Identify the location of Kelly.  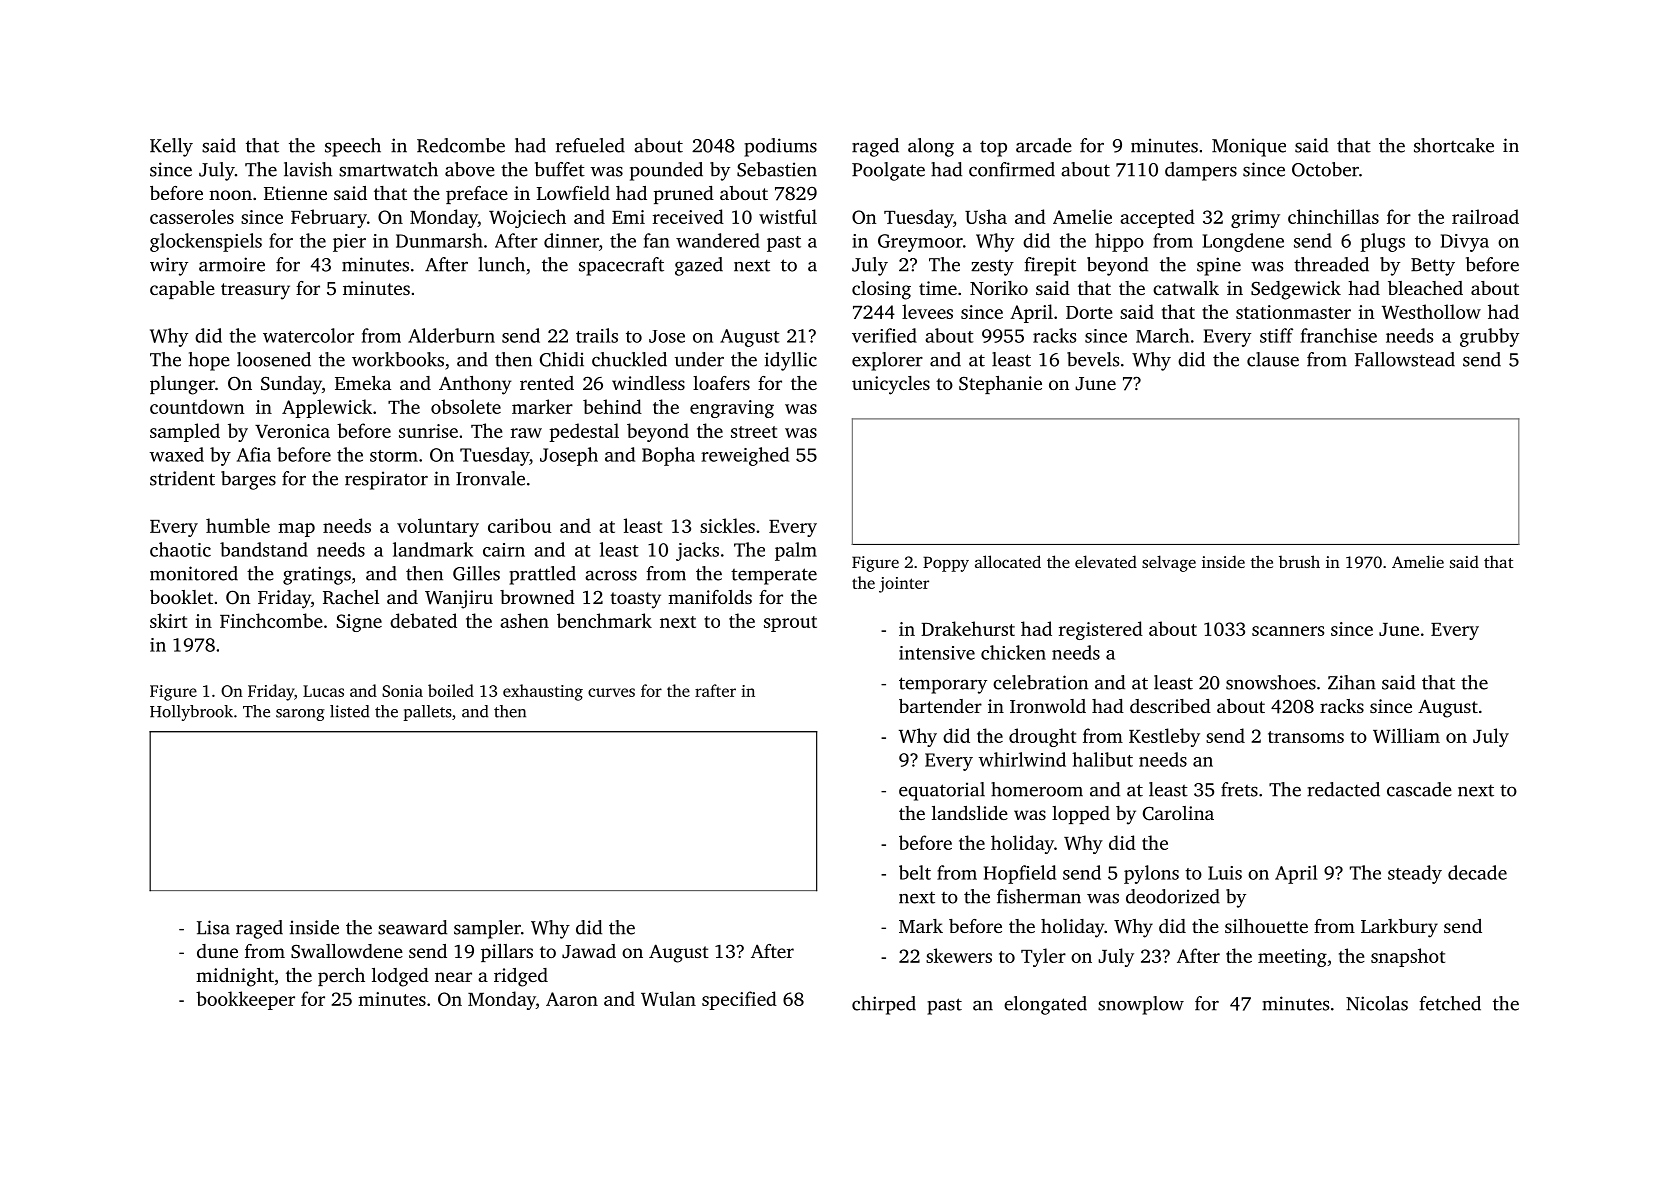
(171, 147).
